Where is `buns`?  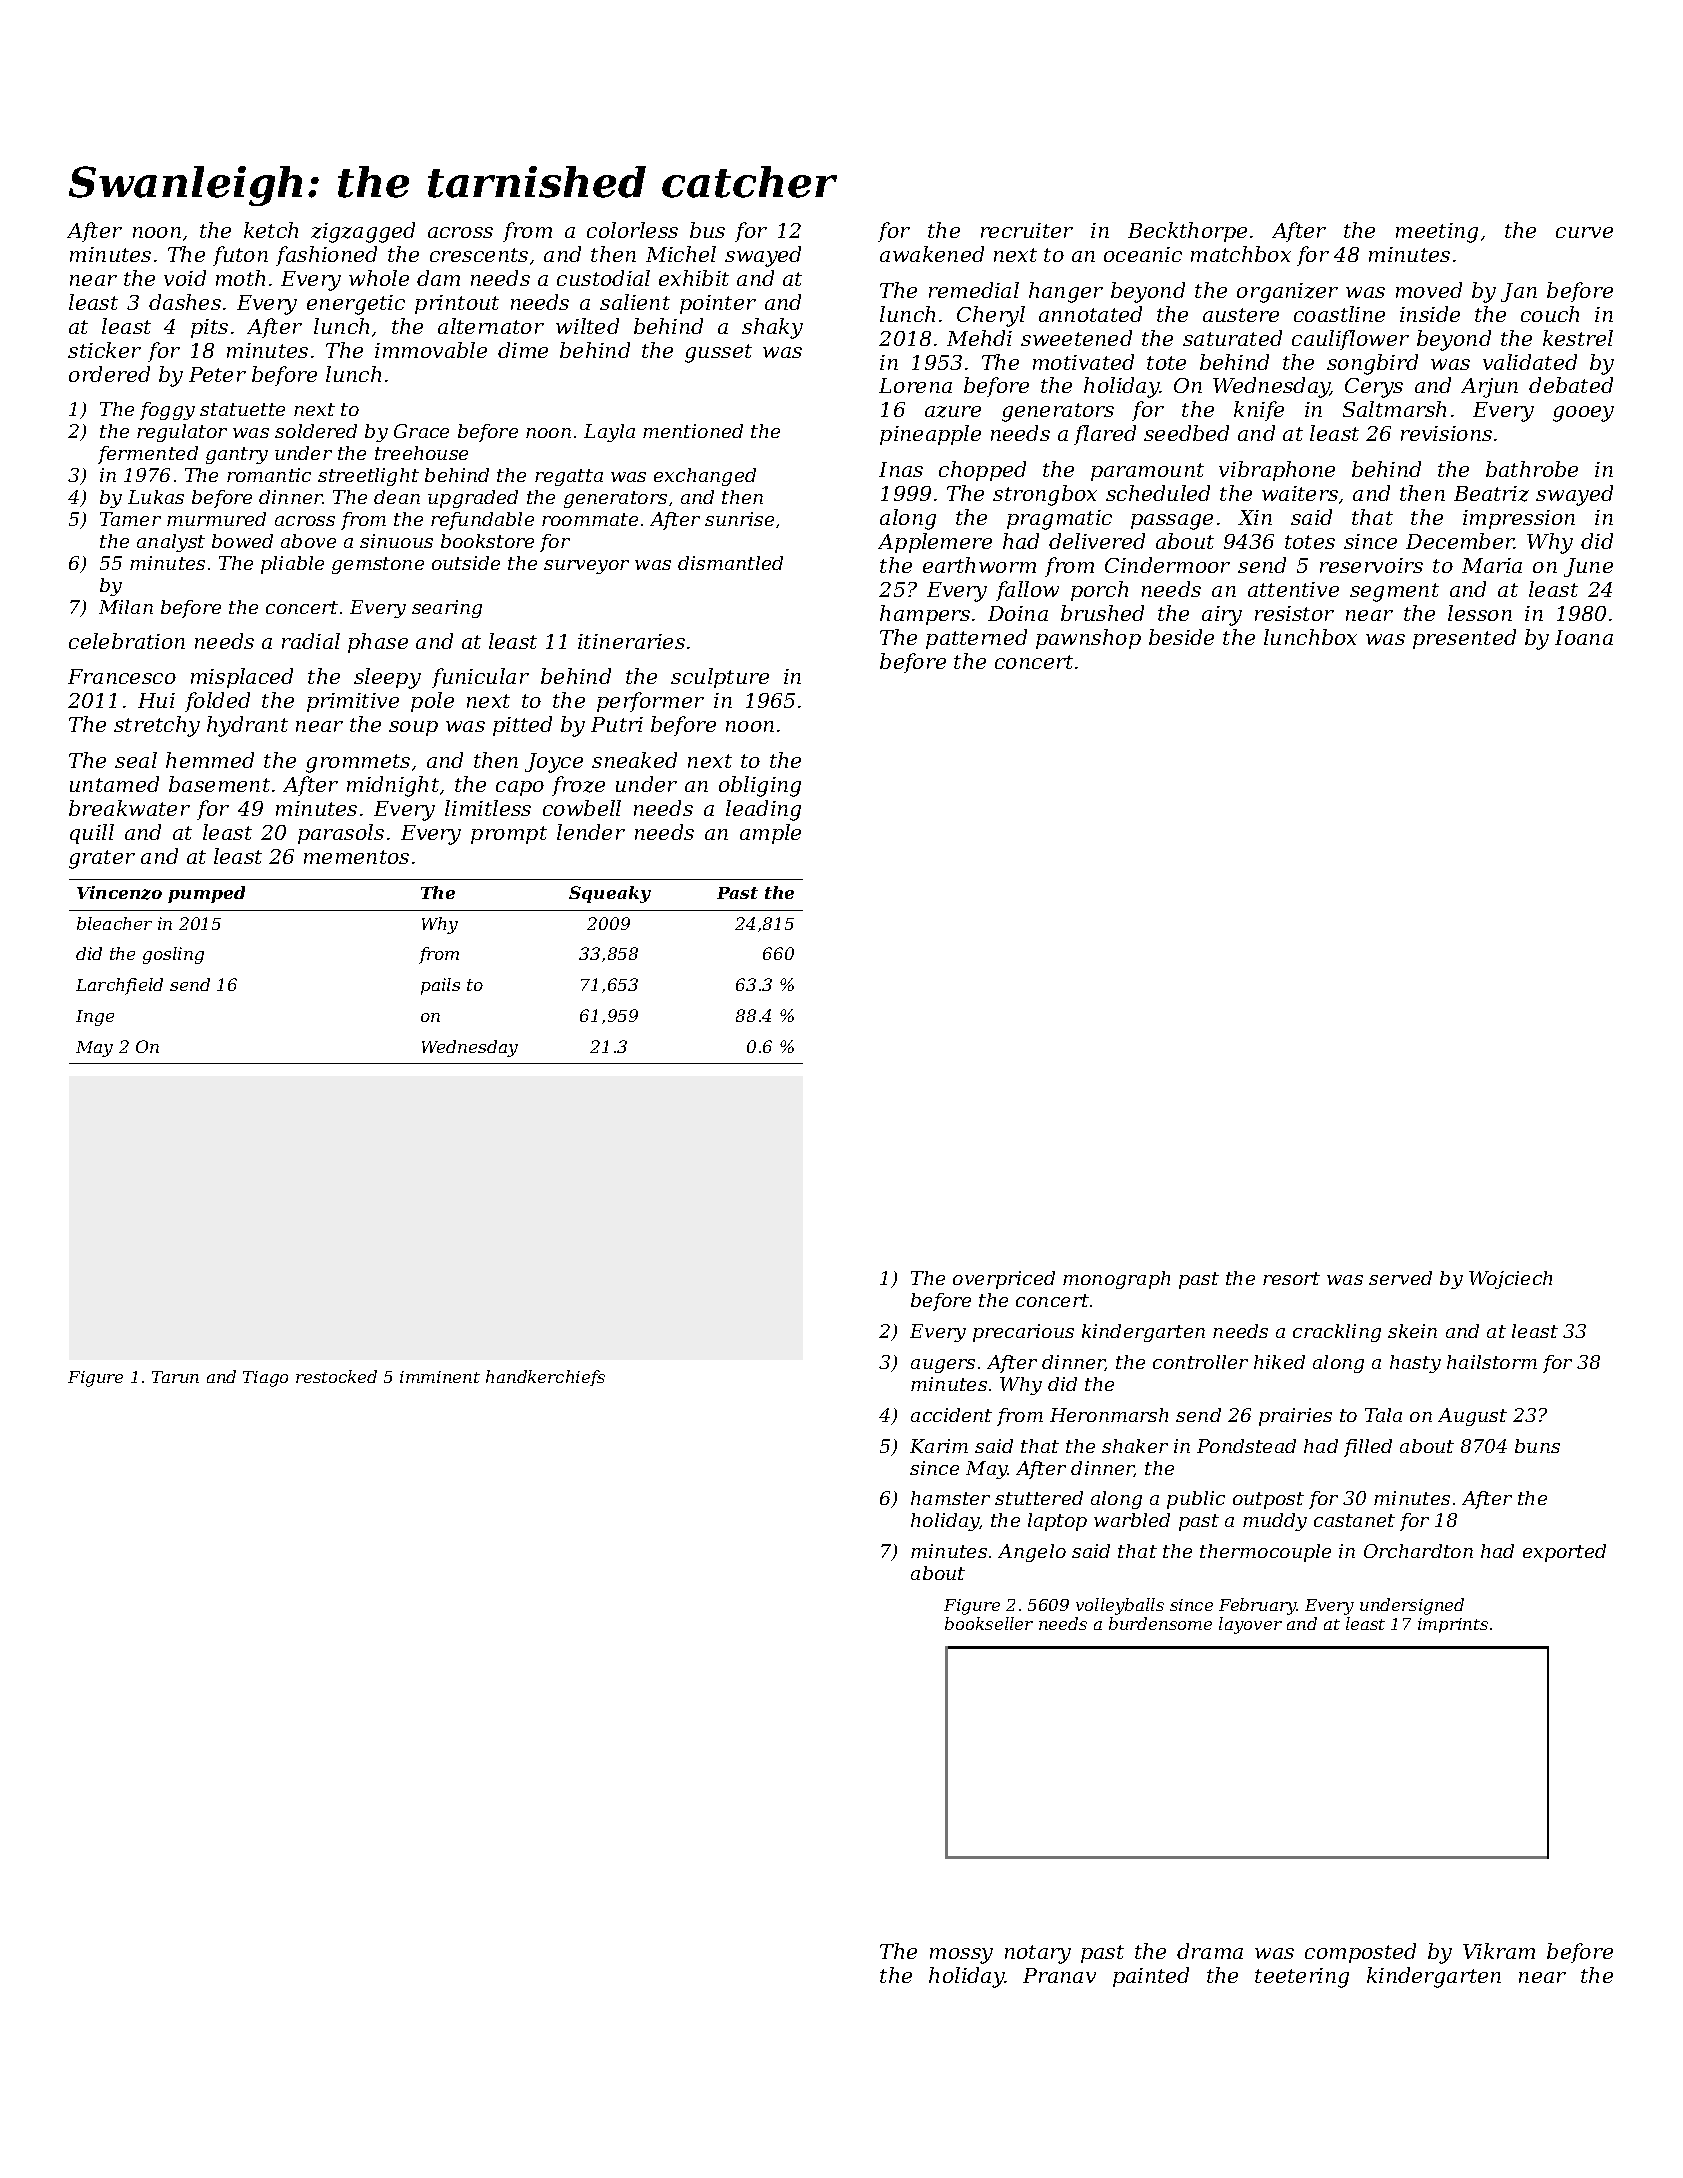
buns is located at coordinates (1537, 1446).
